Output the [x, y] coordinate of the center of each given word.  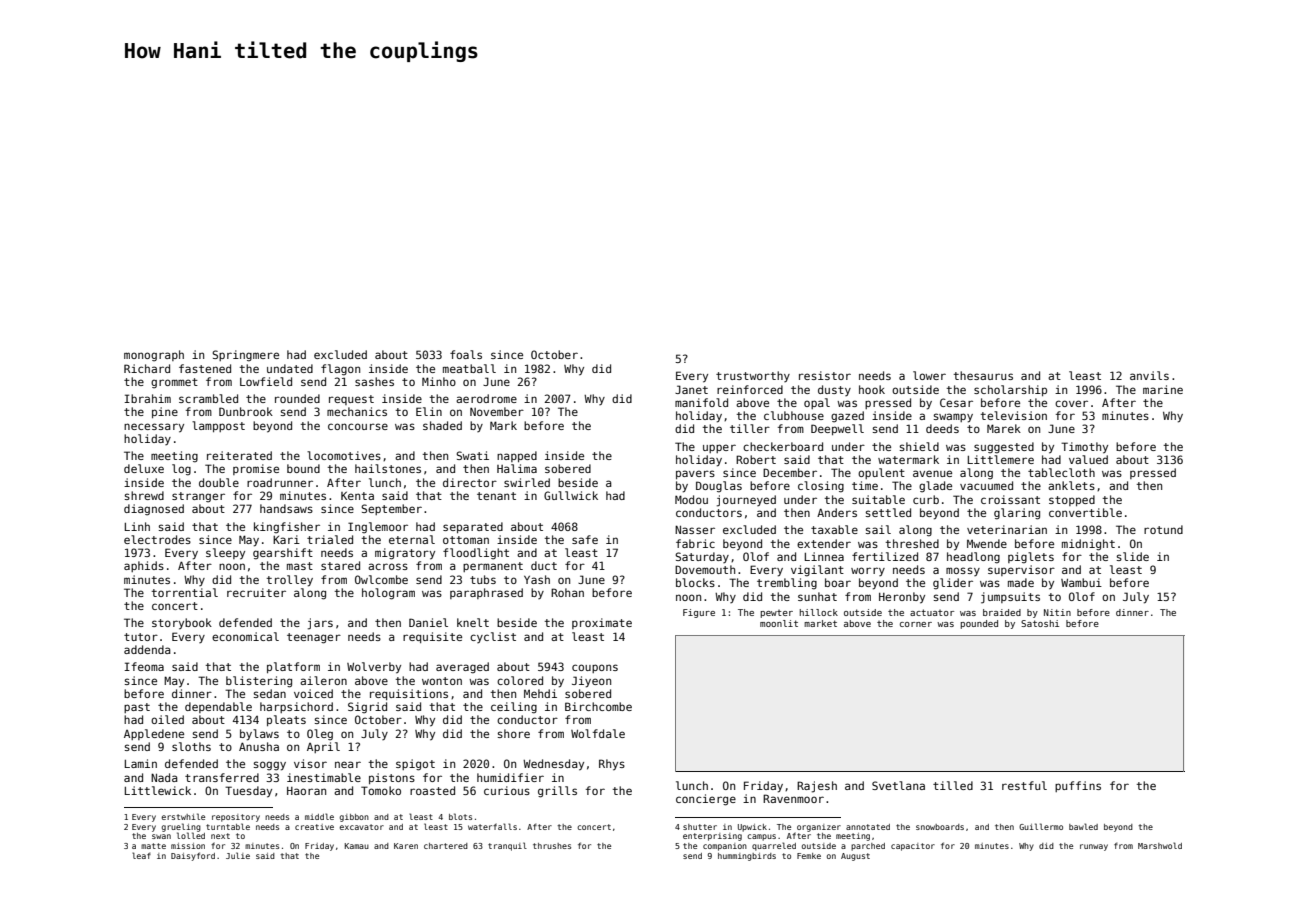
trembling [787, 584]
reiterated [239, 455]
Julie [238, 855]
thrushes [552, 846]
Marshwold [1160, 845]
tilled [953, 785]
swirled [527, 482]
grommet [174, 383]
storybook [182, 624]
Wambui [1081, 582]
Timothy [1084, 448]
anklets [1071, 485]
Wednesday [553, 765]
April [323, 747]
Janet [691, 389]
